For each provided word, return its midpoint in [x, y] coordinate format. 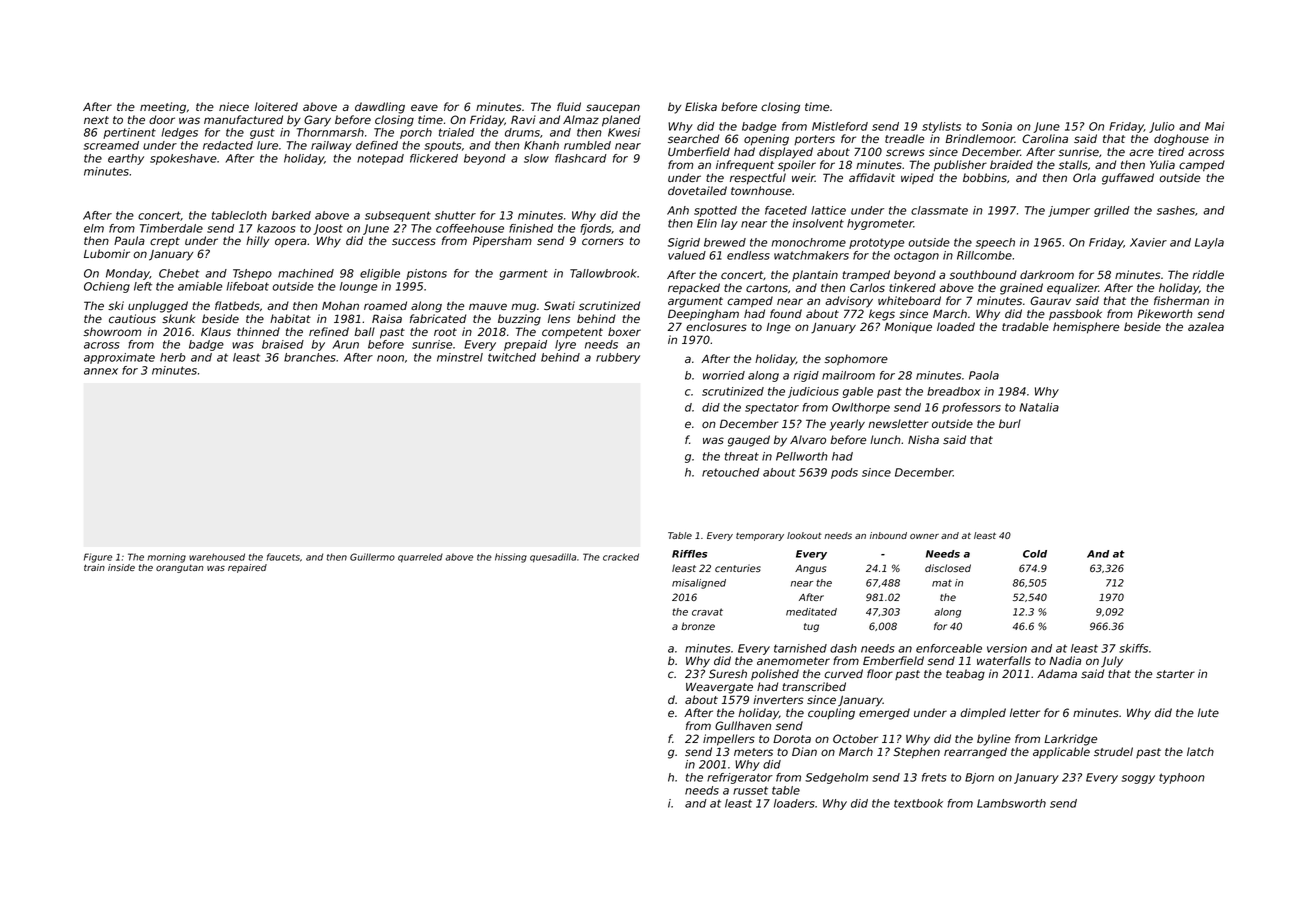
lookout [804, 535]
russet [750, 790]
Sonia [996, 126]
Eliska [701, 106]
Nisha [923, 439]
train [94, 567]
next [96, 120]
